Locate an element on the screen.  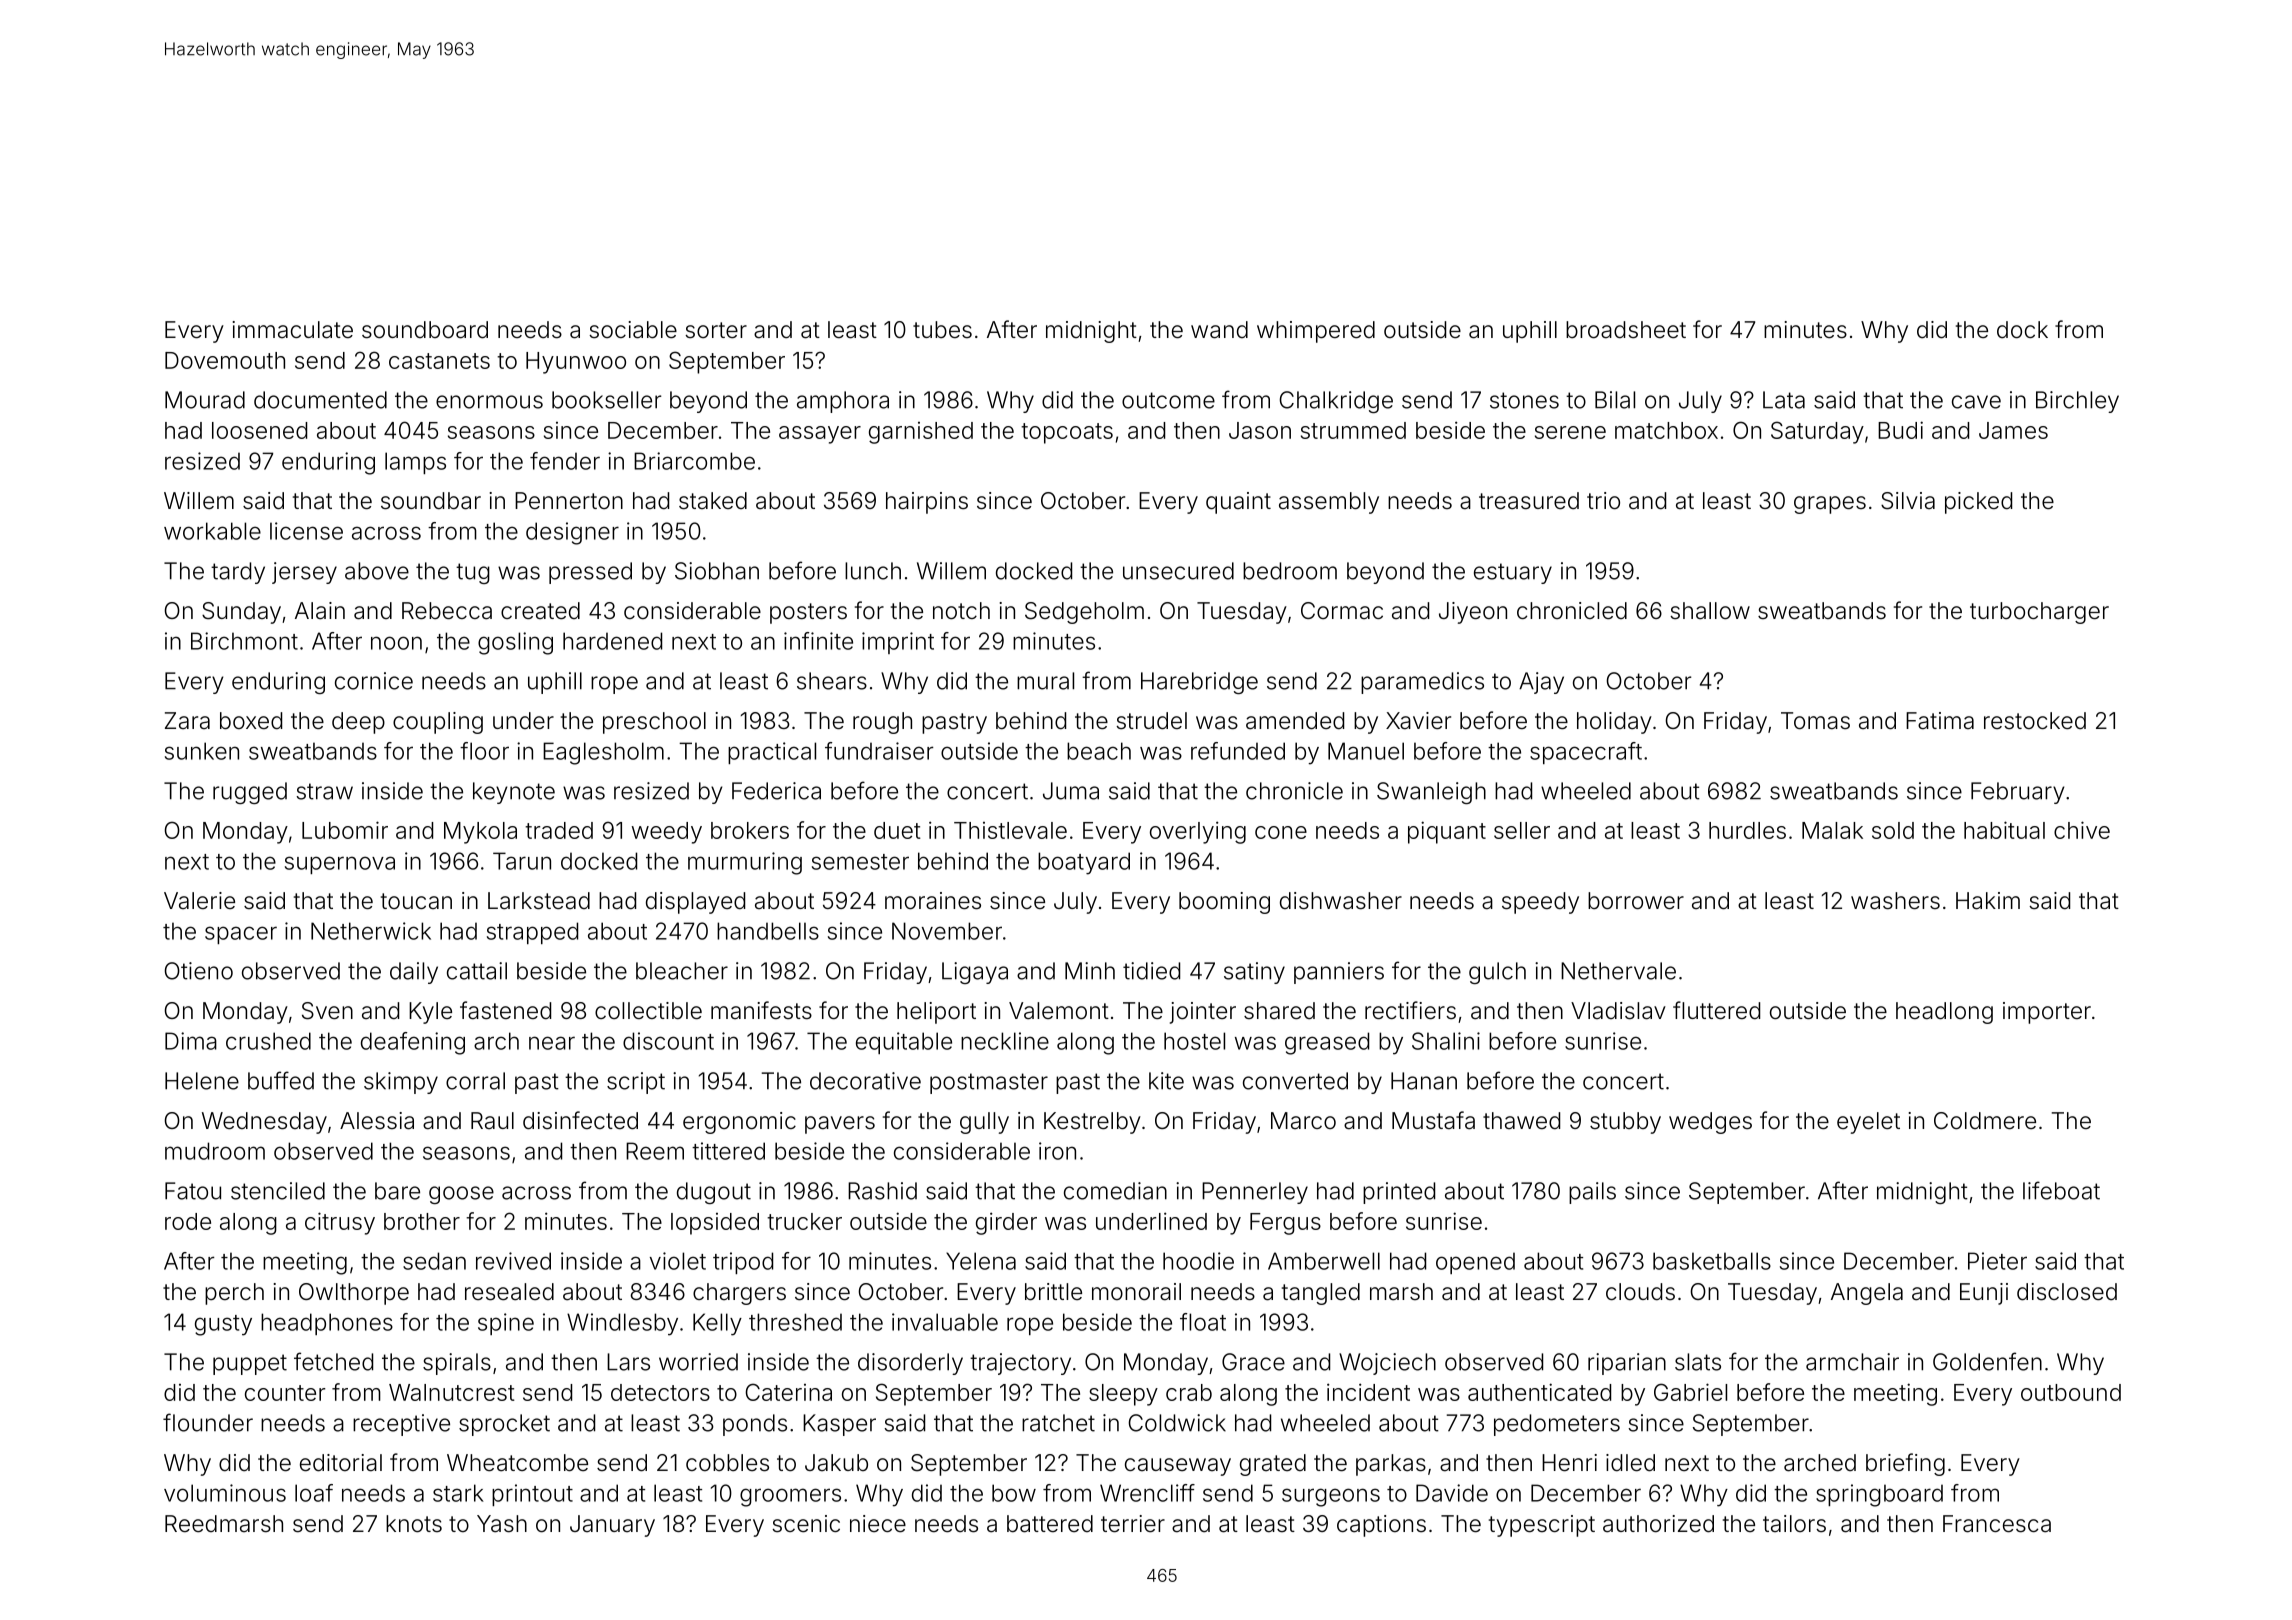
tubes is located at coordinates (942, 329).
